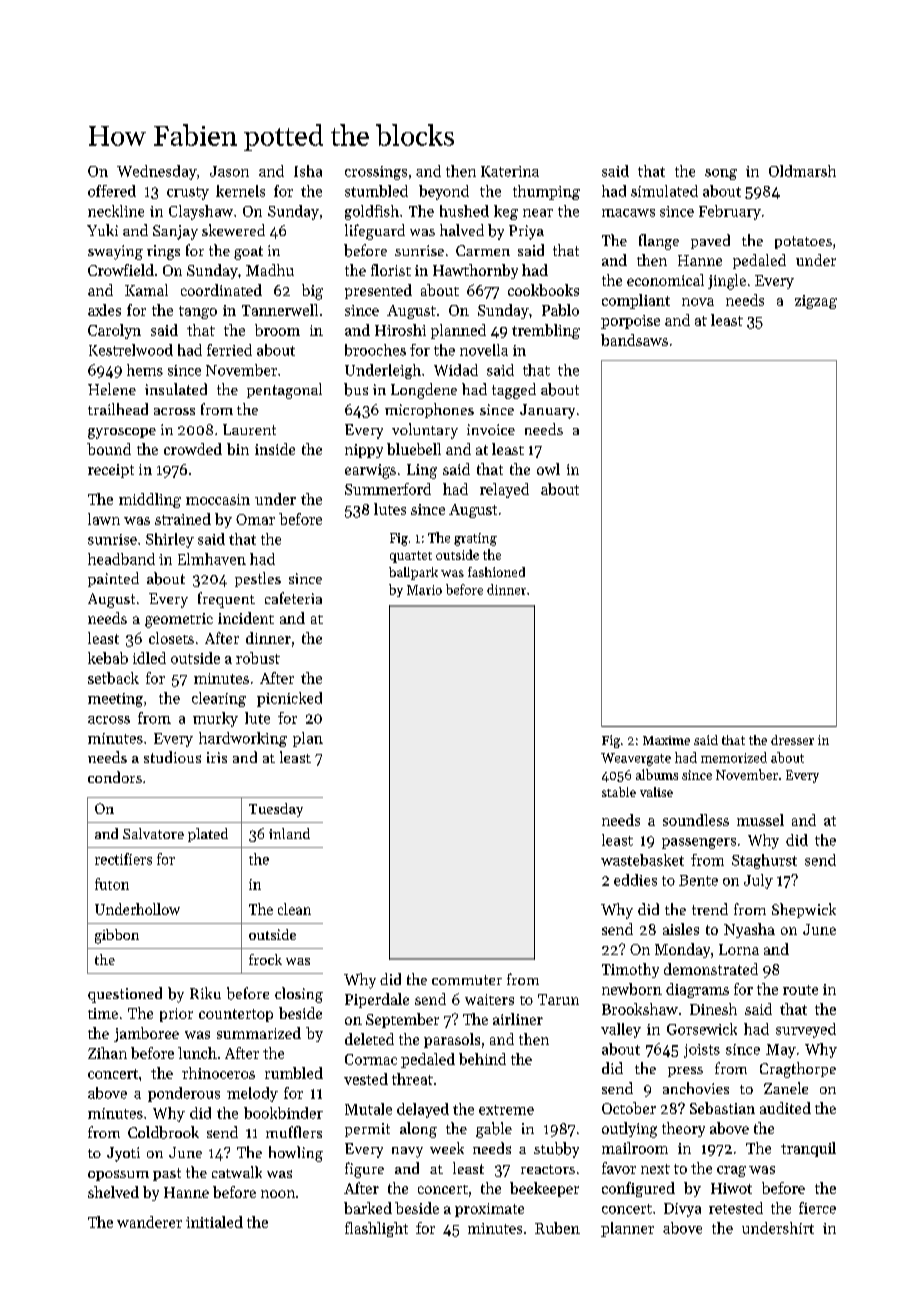 This document has height=1308, width=924. I want to click on dresser, so click(792, 740).
